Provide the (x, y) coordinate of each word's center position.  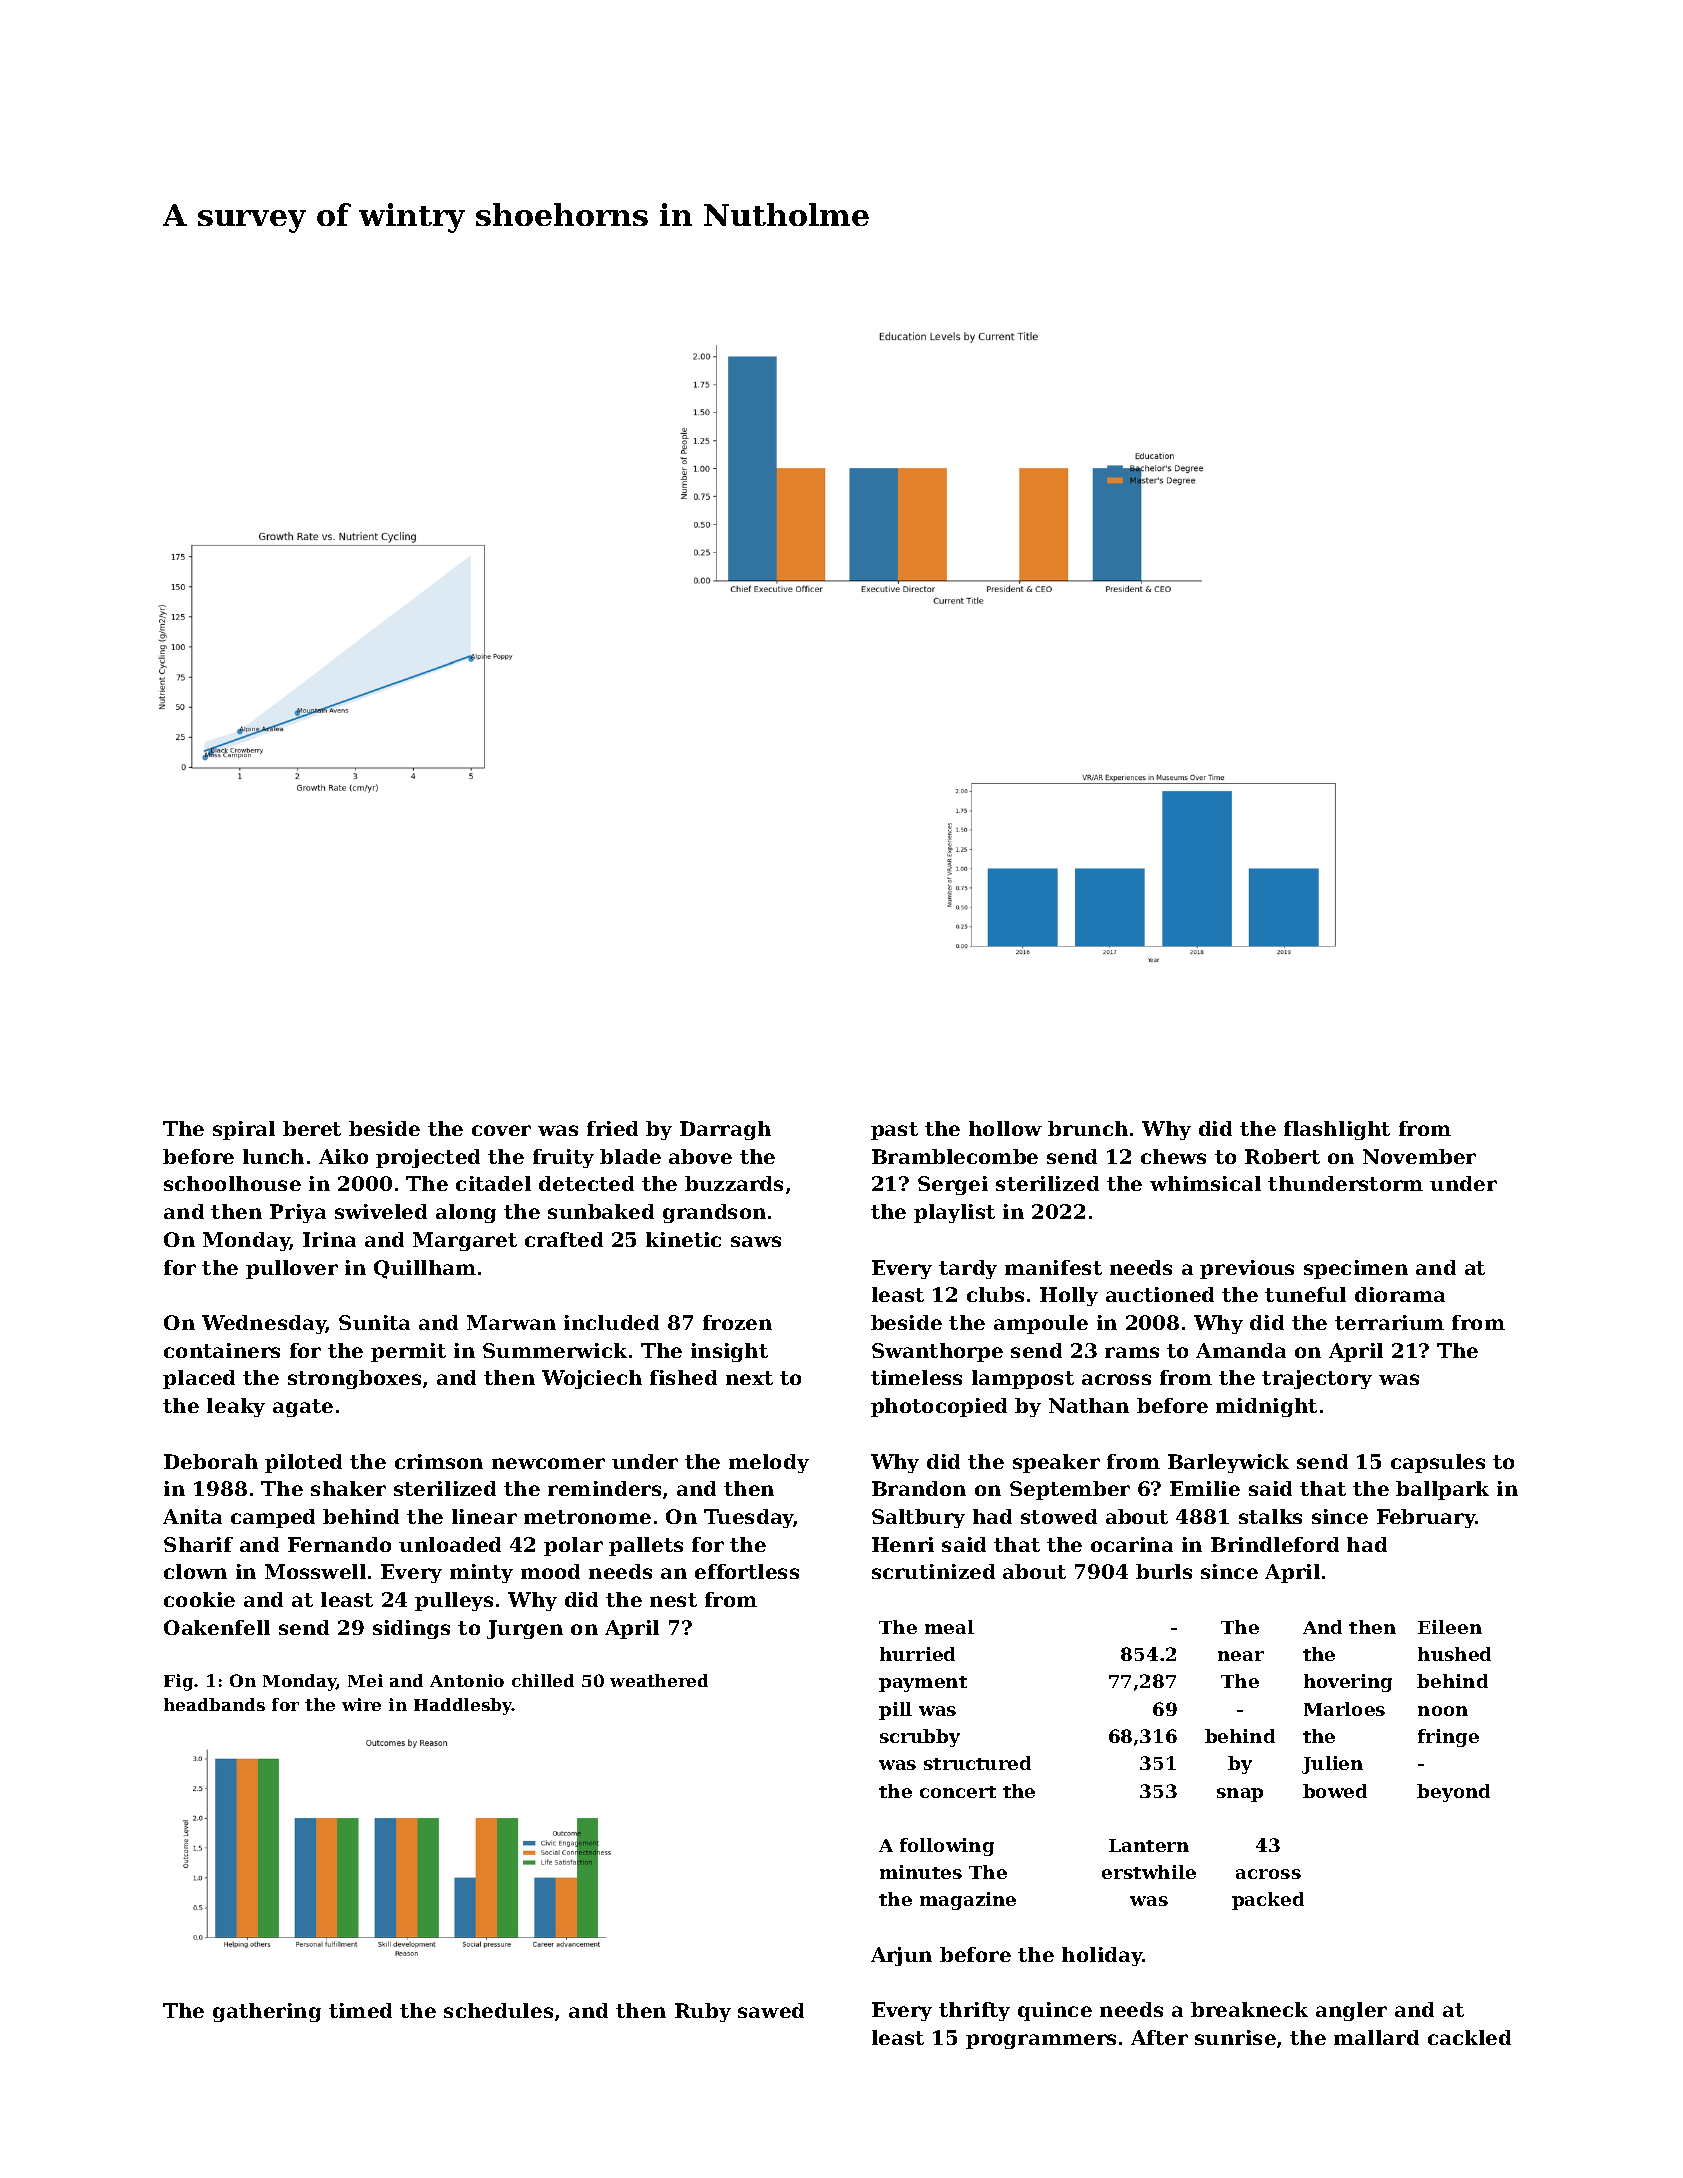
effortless (747, 1571)
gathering (267, 2012)
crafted (564, 1239)
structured (977, 1763)
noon (1443, 1711)
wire (361, 1704)
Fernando (339, 1544)
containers (222, 1350)
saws (756, 1241)
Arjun (901, 1956)
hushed (1454, 1654)
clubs (995, 1294)
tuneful (1305, 1294)
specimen (1356, 1269)
